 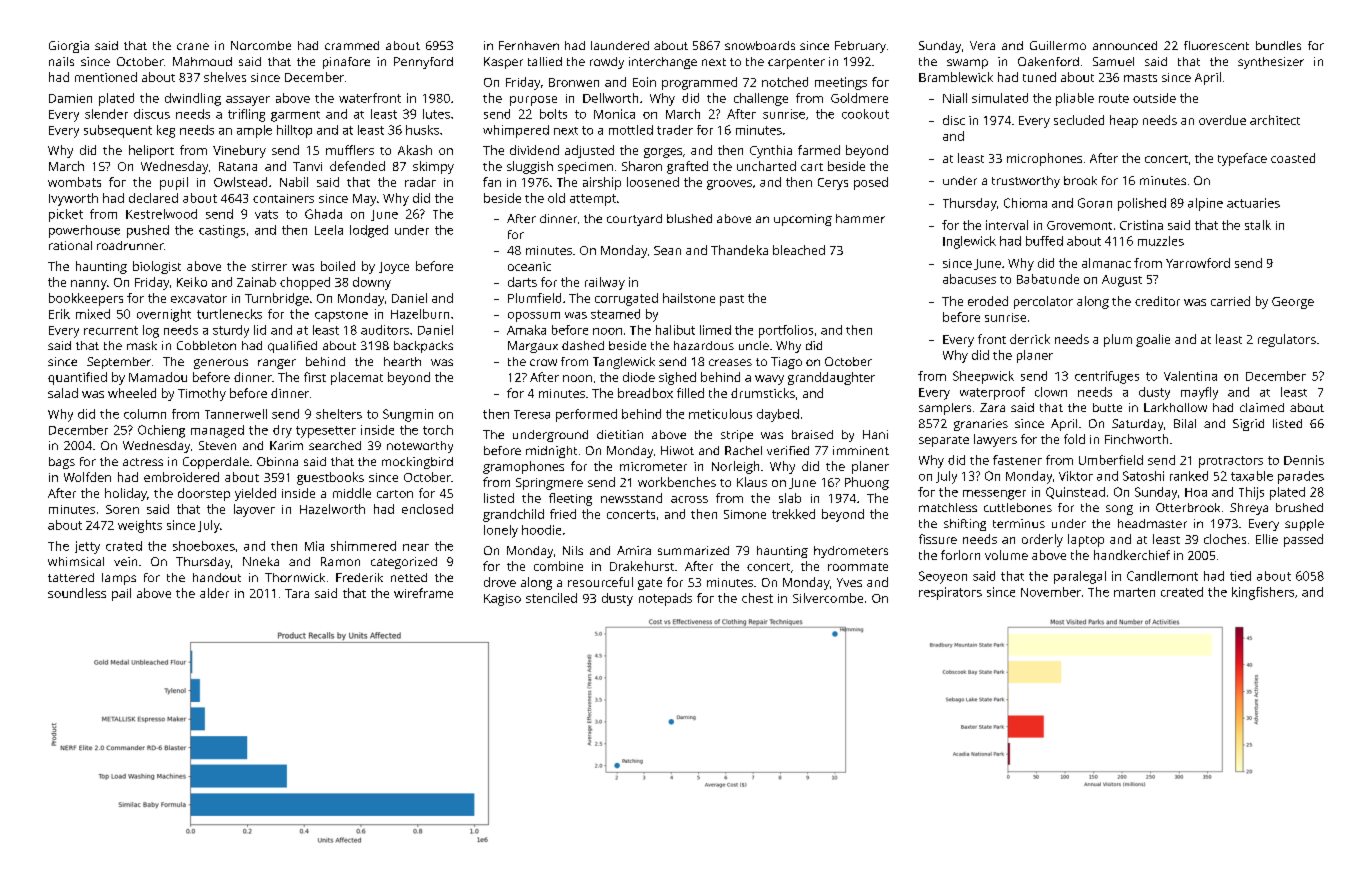 What do you see at coordinates (164, 315) in the image?
I see `overnight` at bounding box center [164, 315].
